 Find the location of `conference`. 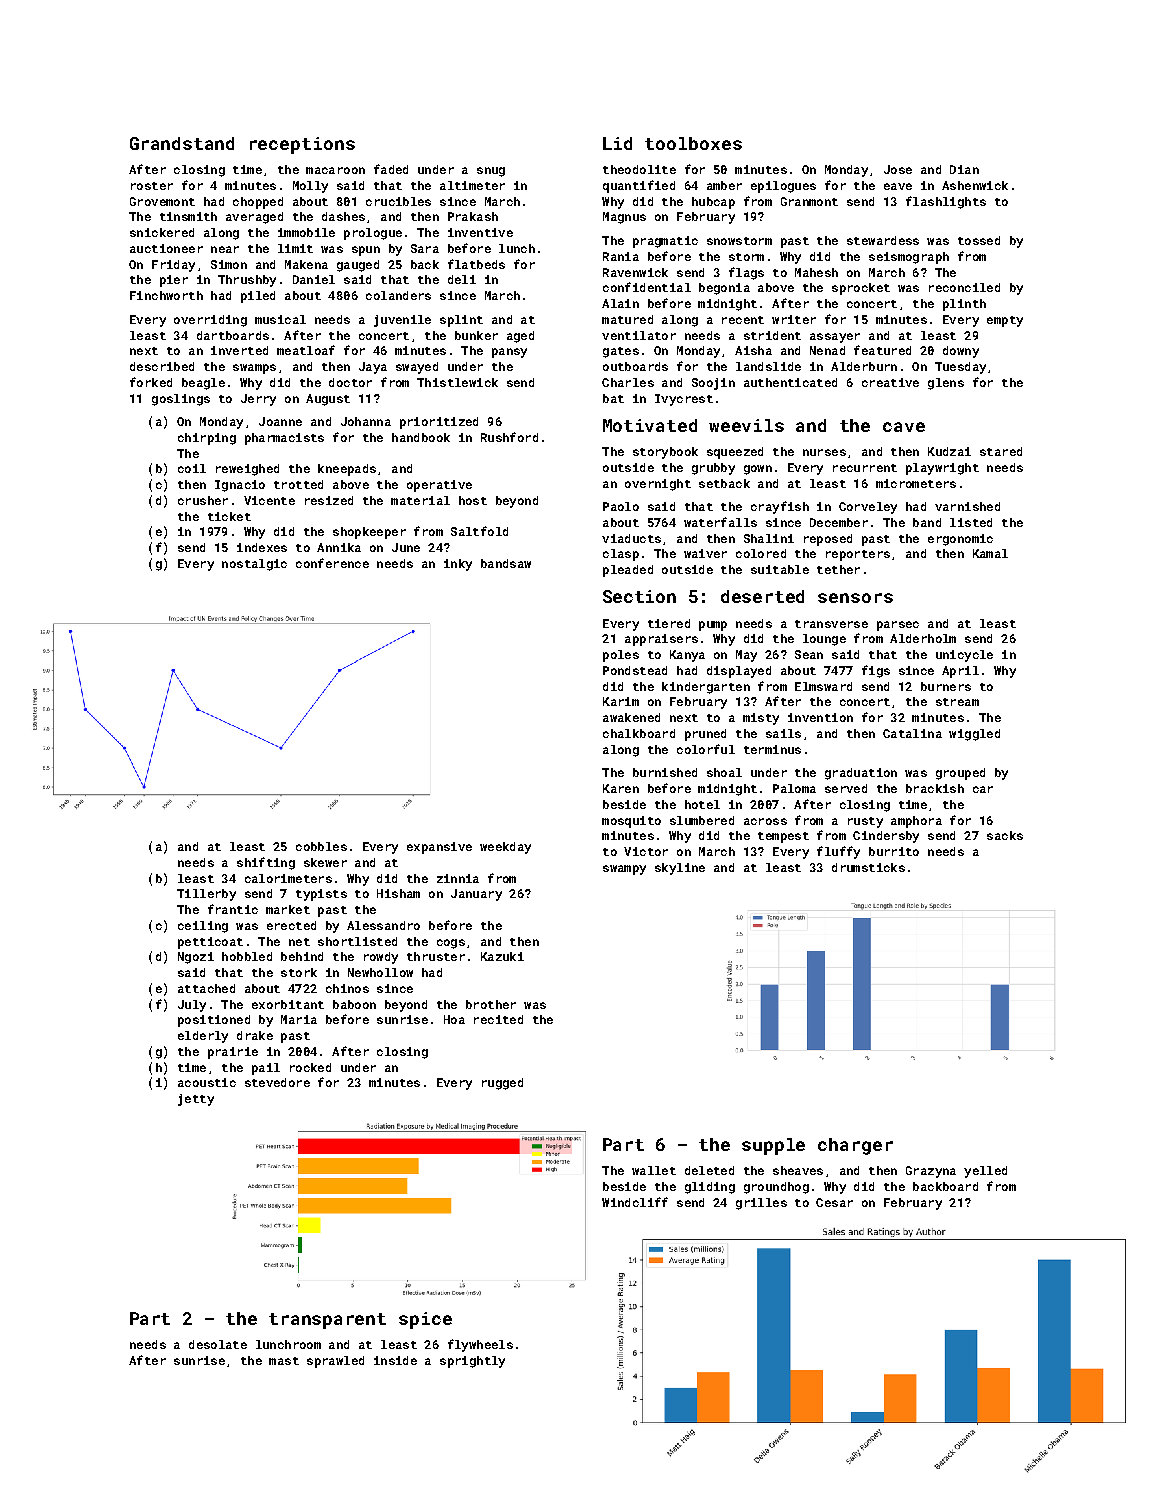

conference is located at coordinates (332, 563).
